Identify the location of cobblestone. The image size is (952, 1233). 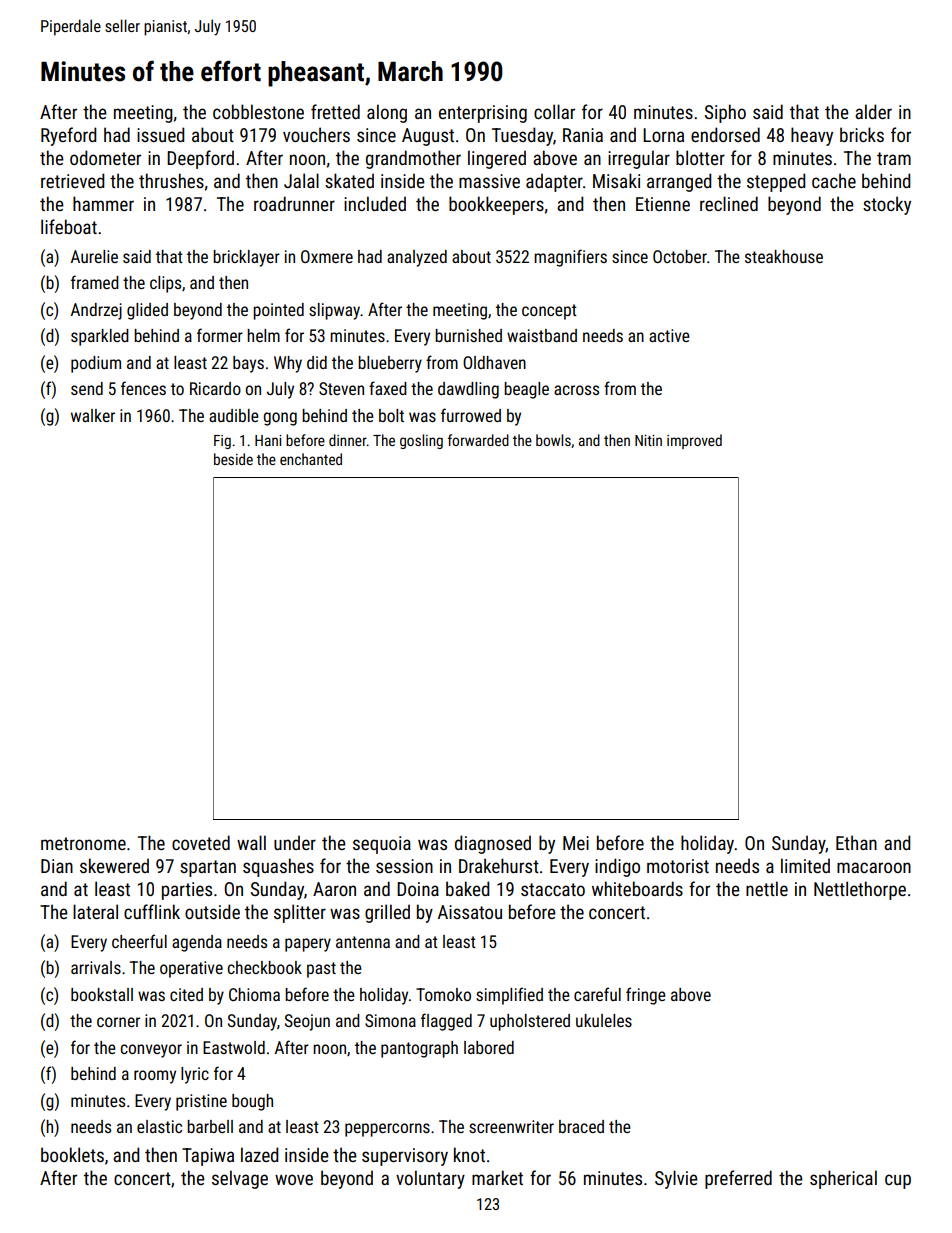
(258, 111).
